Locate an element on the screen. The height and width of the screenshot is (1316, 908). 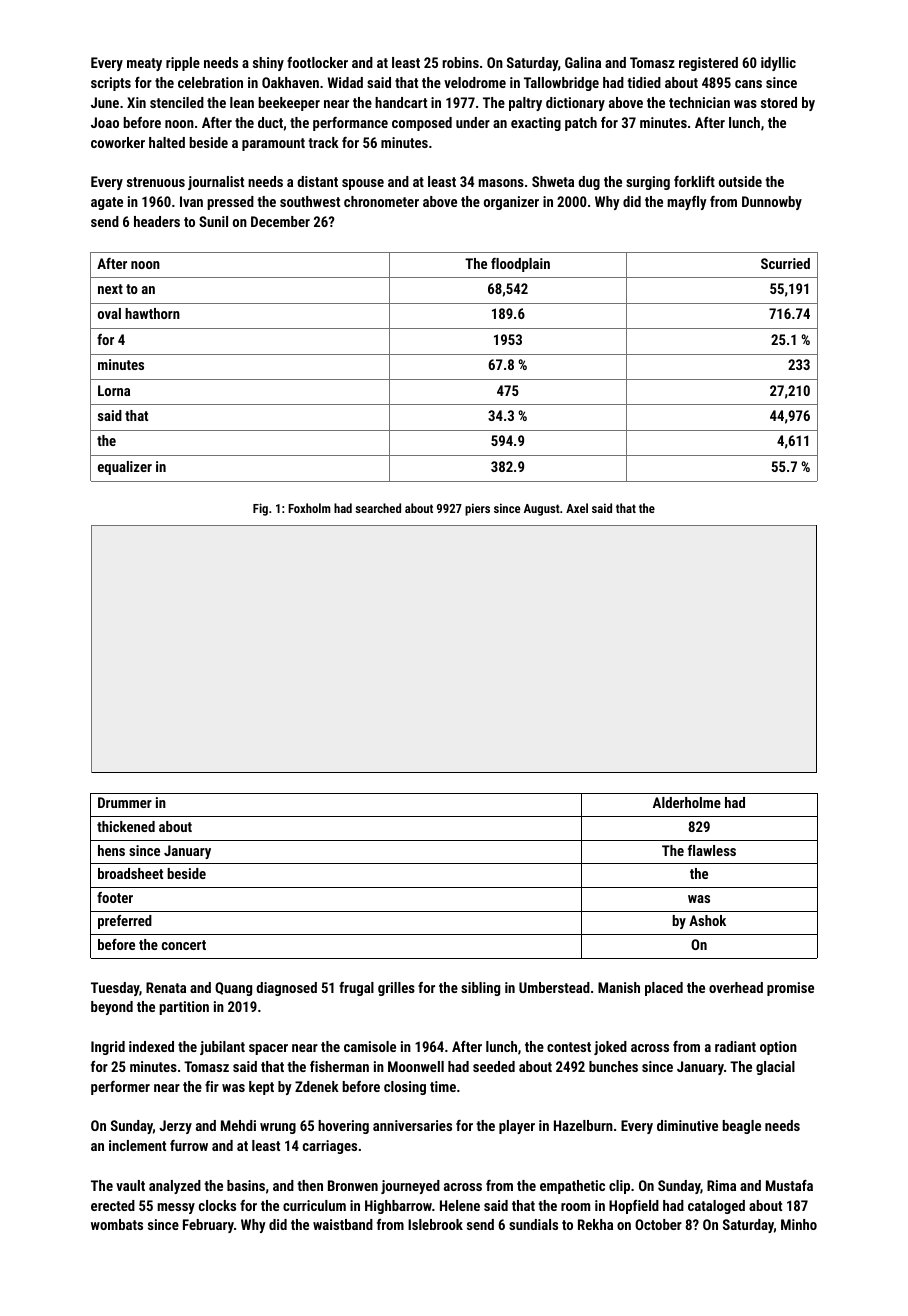
Ashok is located at coordinates (707, 920).
